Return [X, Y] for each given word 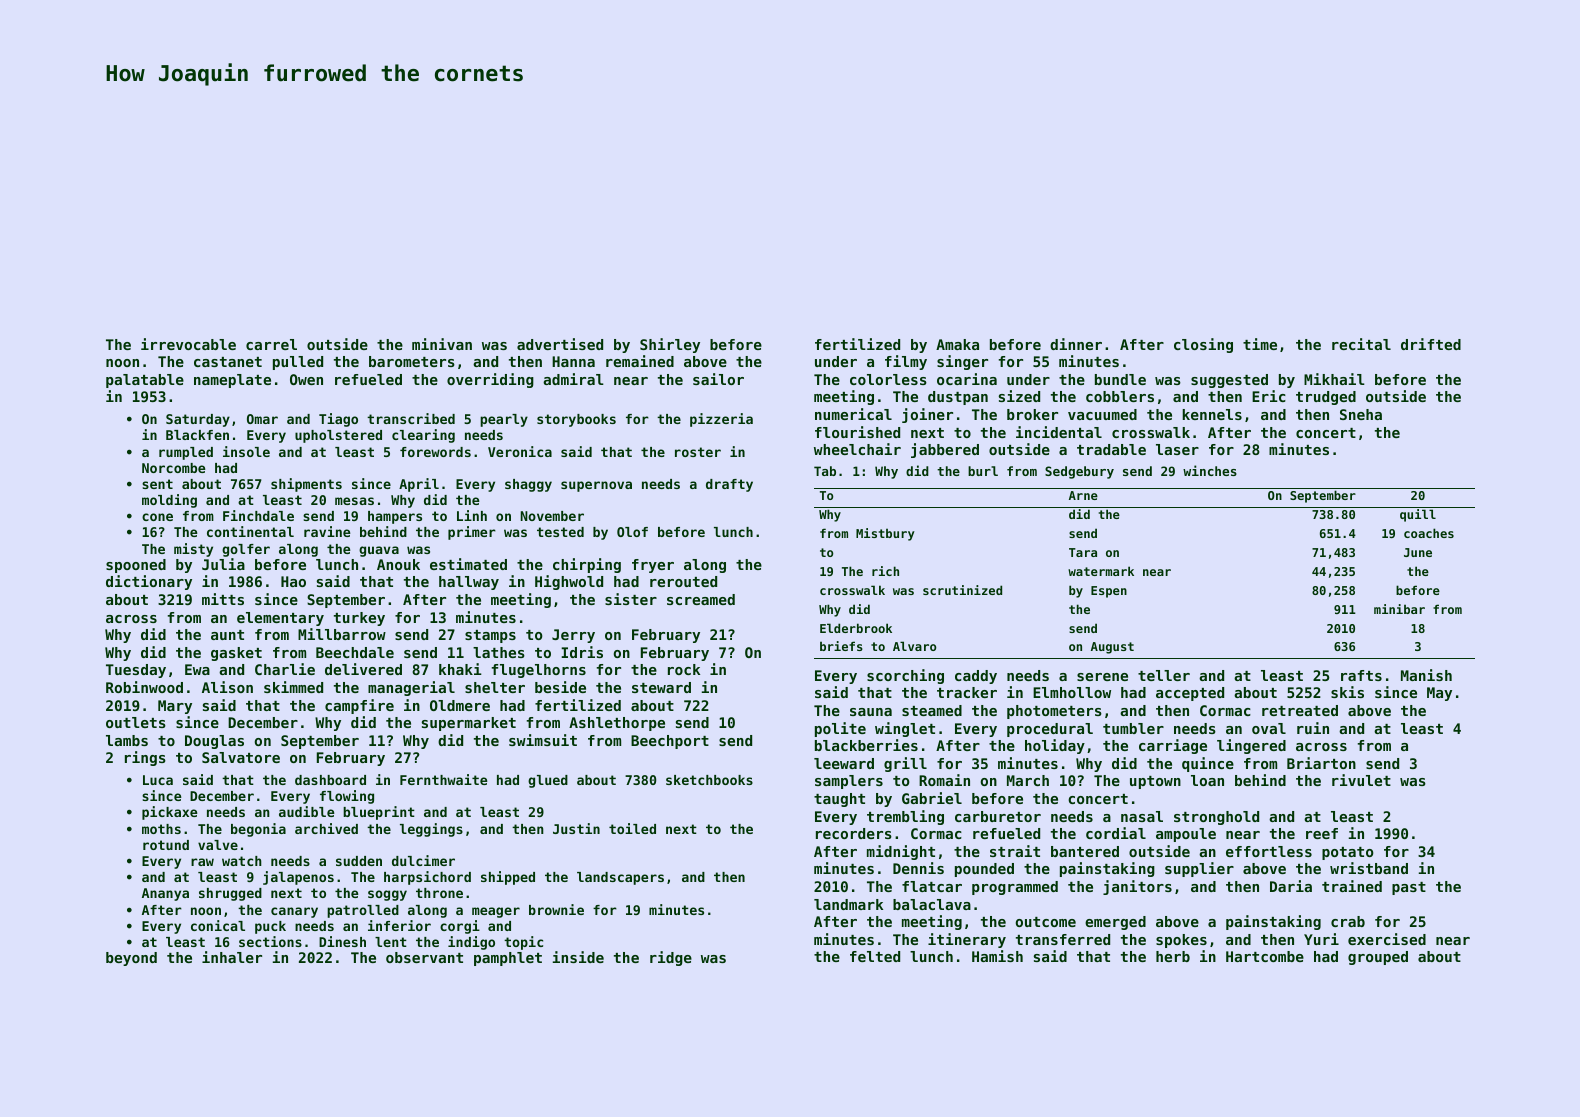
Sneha [1361, 414]
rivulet [1361, 780]
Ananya [165, 894]
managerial [411, 688]
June [1418, 552]
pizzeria [721, 420]
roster [698, 452]
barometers [412, 361]
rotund [166, 845]
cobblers [1120, 396]
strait [1015, 851]
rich [885, 571]
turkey [359, 619]
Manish [1426, 675]
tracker [967, 692]
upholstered [338, 436]
